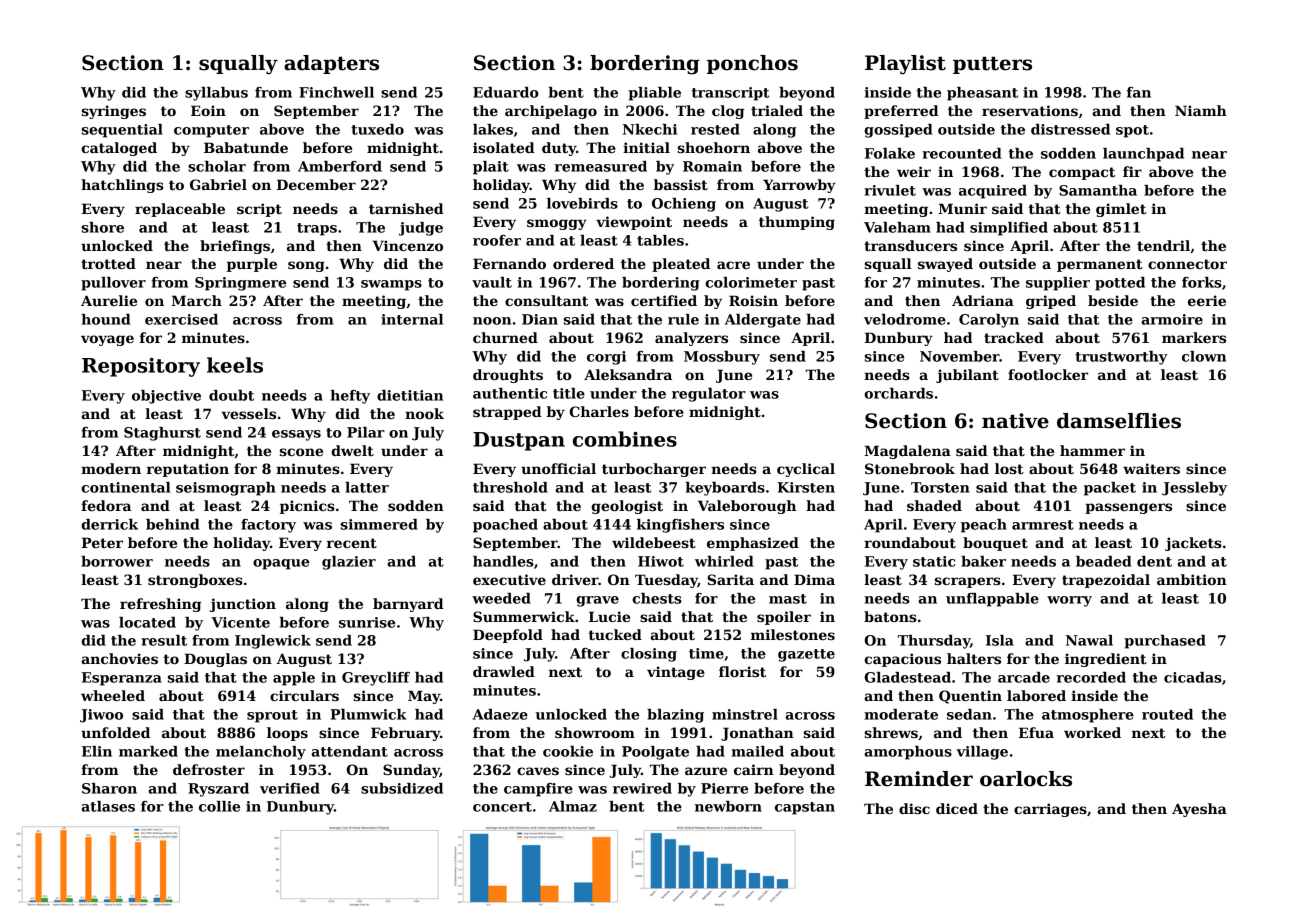 The width and height of the document is (1308, 924). Describe the element at coordinates (763, 321) in the document. I see `Aldergate` at that location.
